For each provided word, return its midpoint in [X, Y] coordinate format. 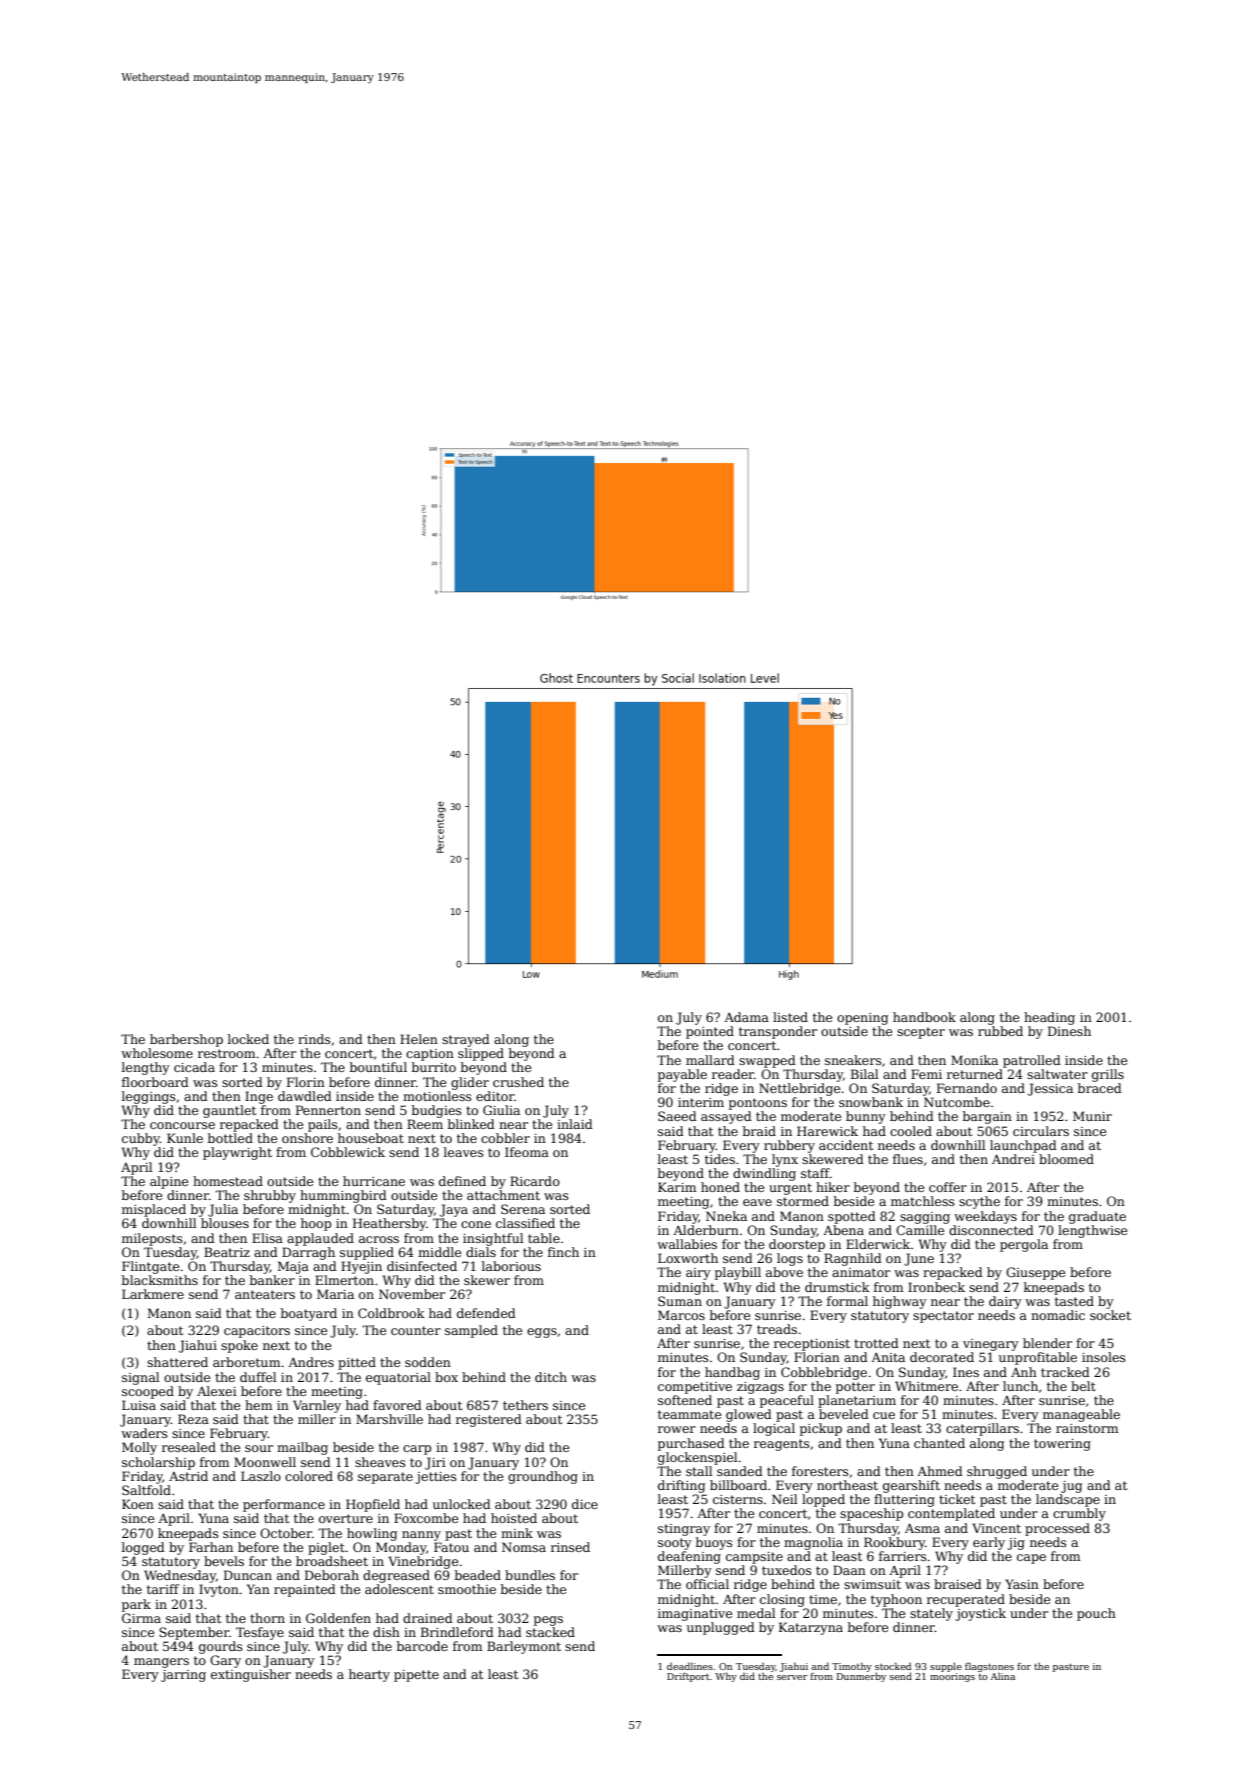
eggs [542, 1333]
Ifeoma [527, 1152]
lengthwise [1092, 1231]
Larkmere [153, 1294]
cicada [194, 1067]
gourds [220, 1647]
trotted [876, 1343]
